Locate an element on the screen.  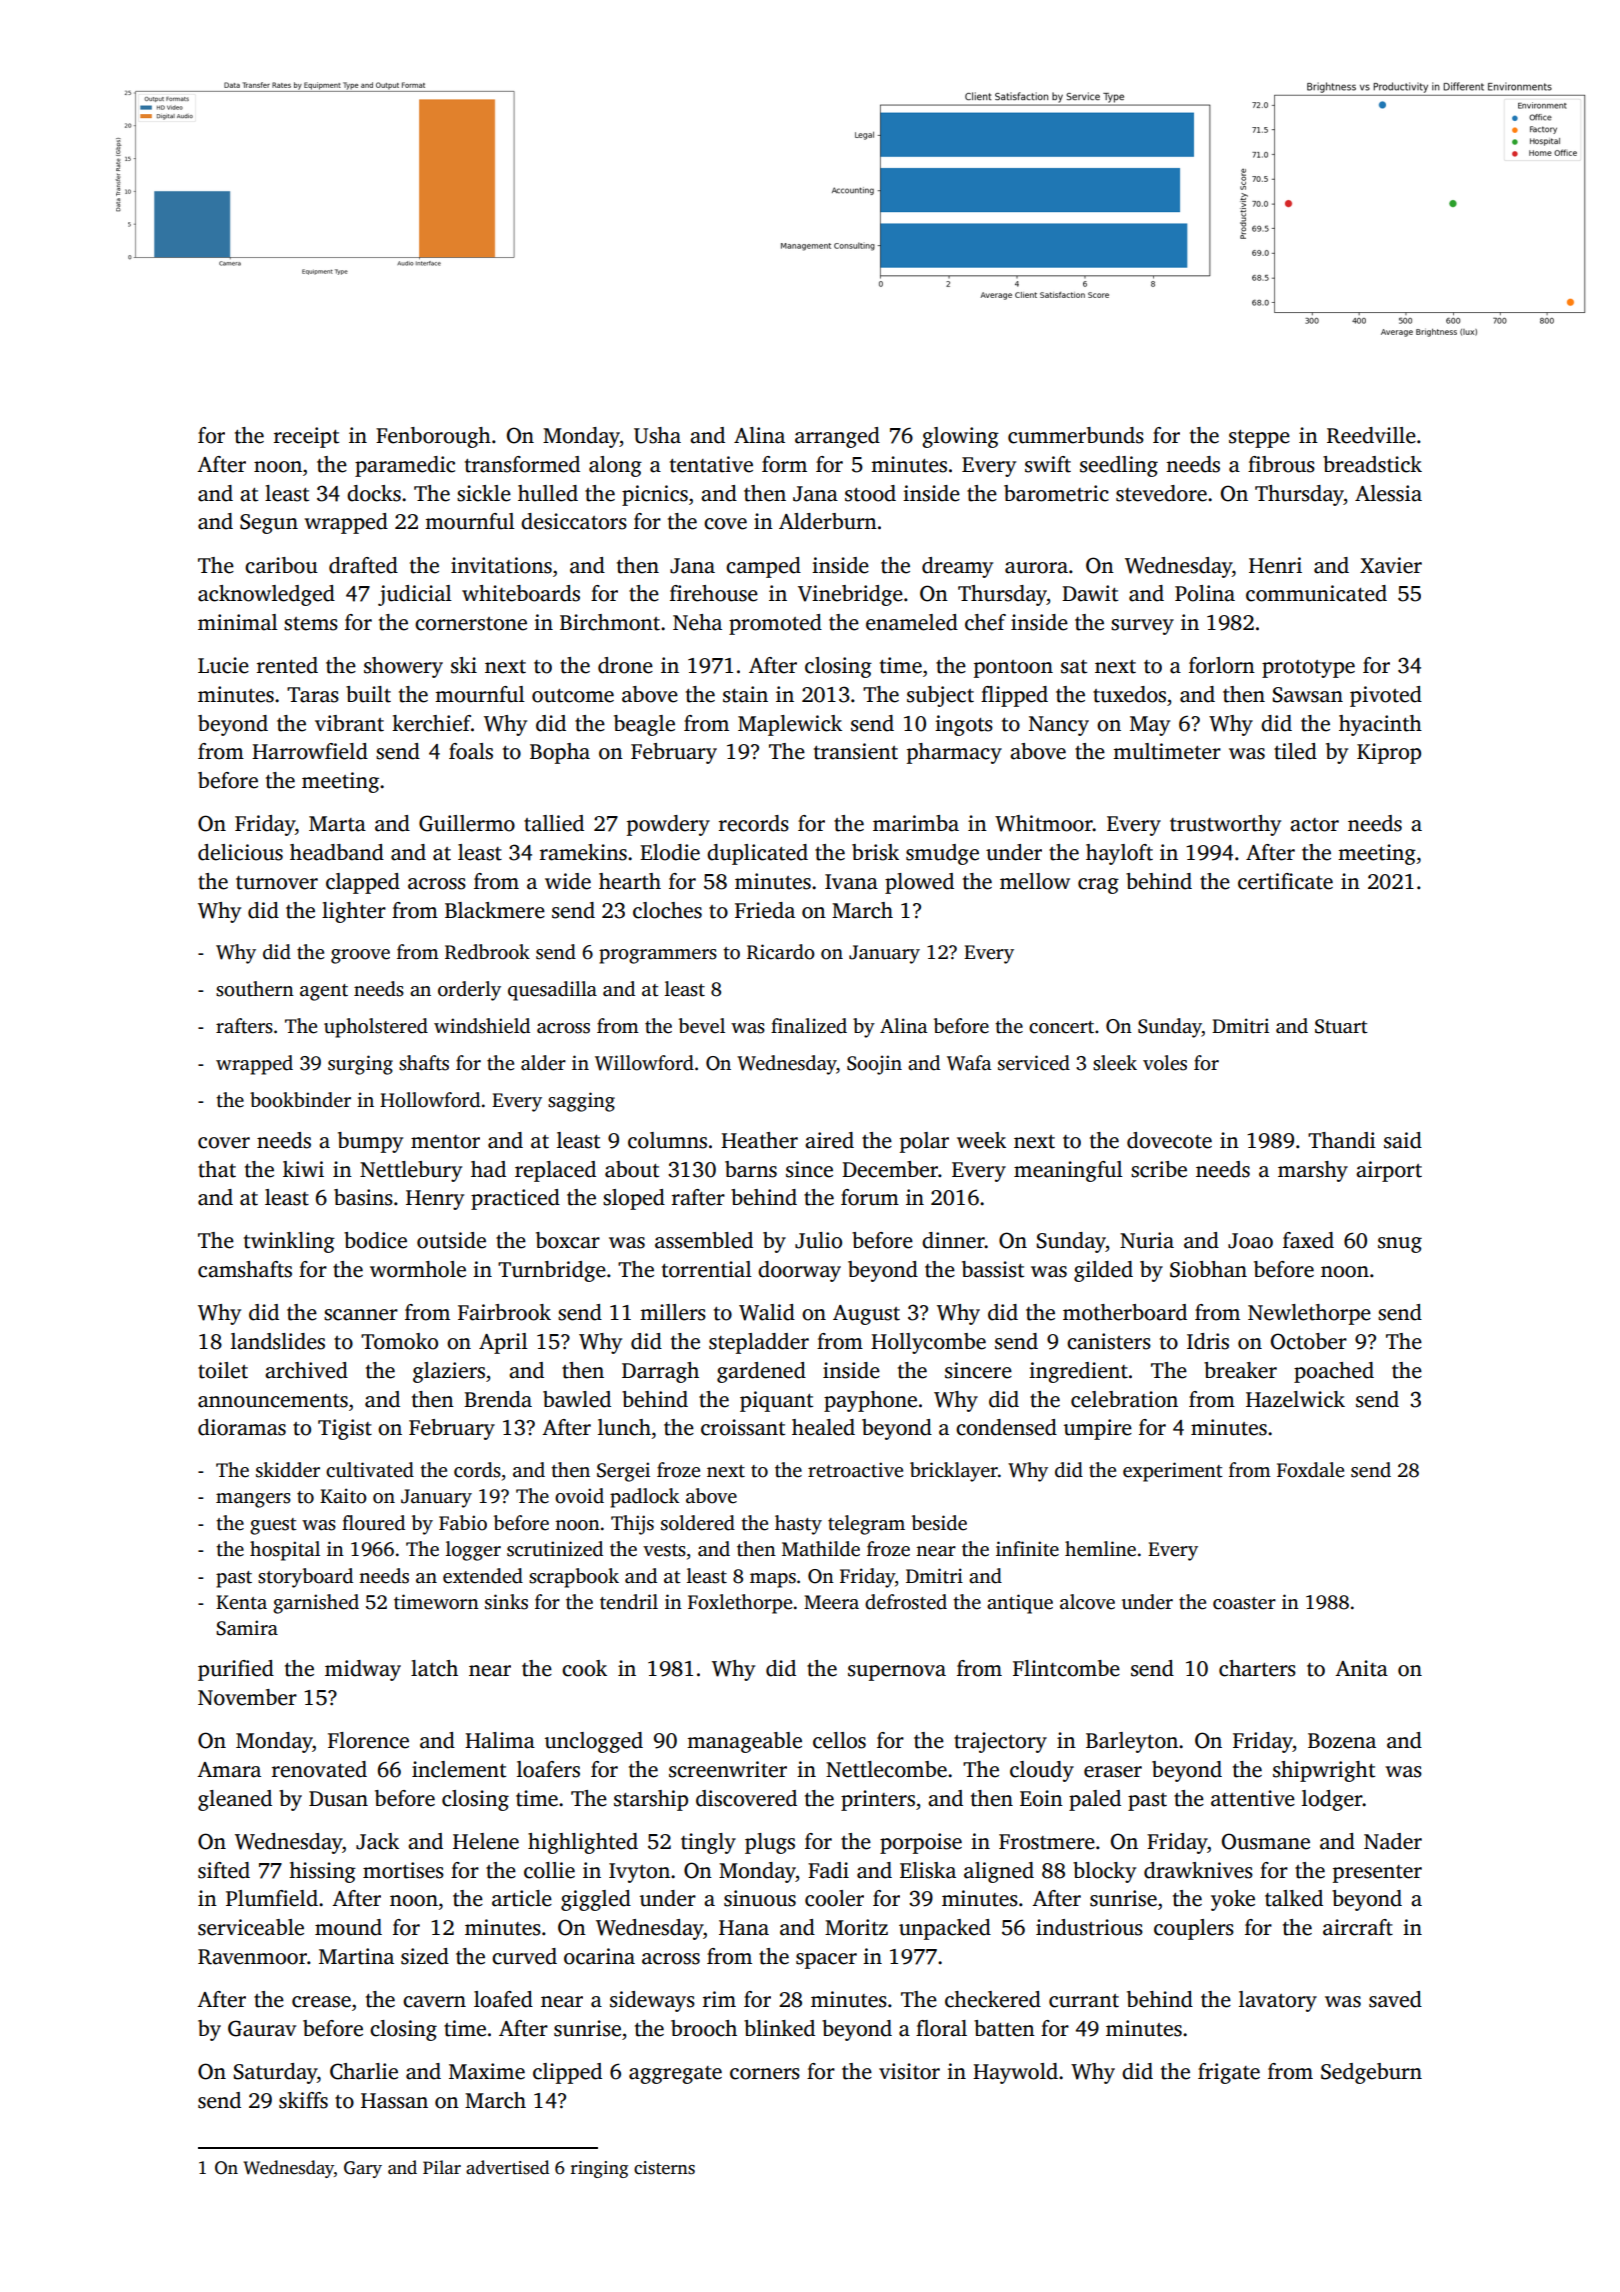
cisterns is located at coordinates (664, 2168).
